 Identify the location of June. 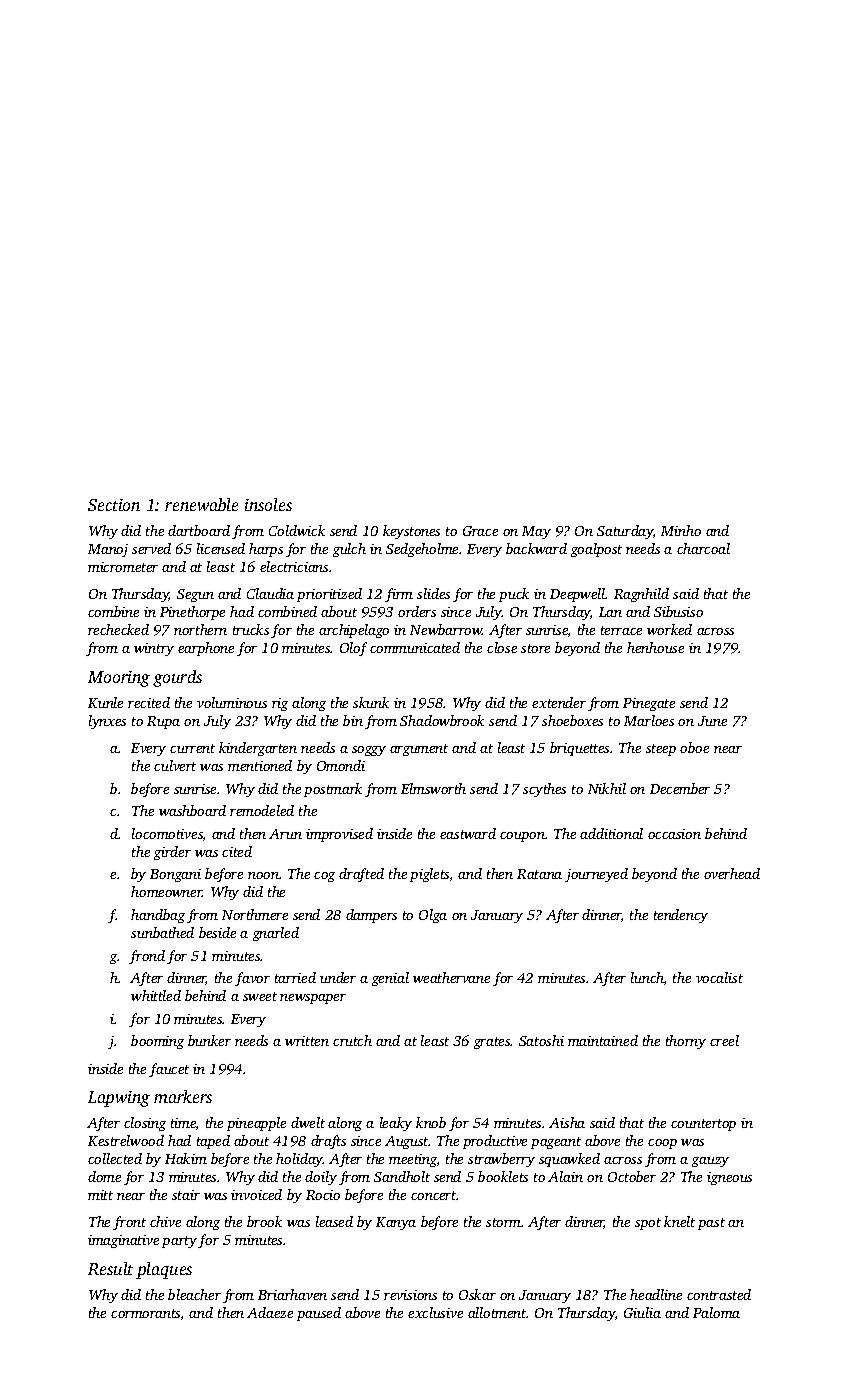
(712, 721).
